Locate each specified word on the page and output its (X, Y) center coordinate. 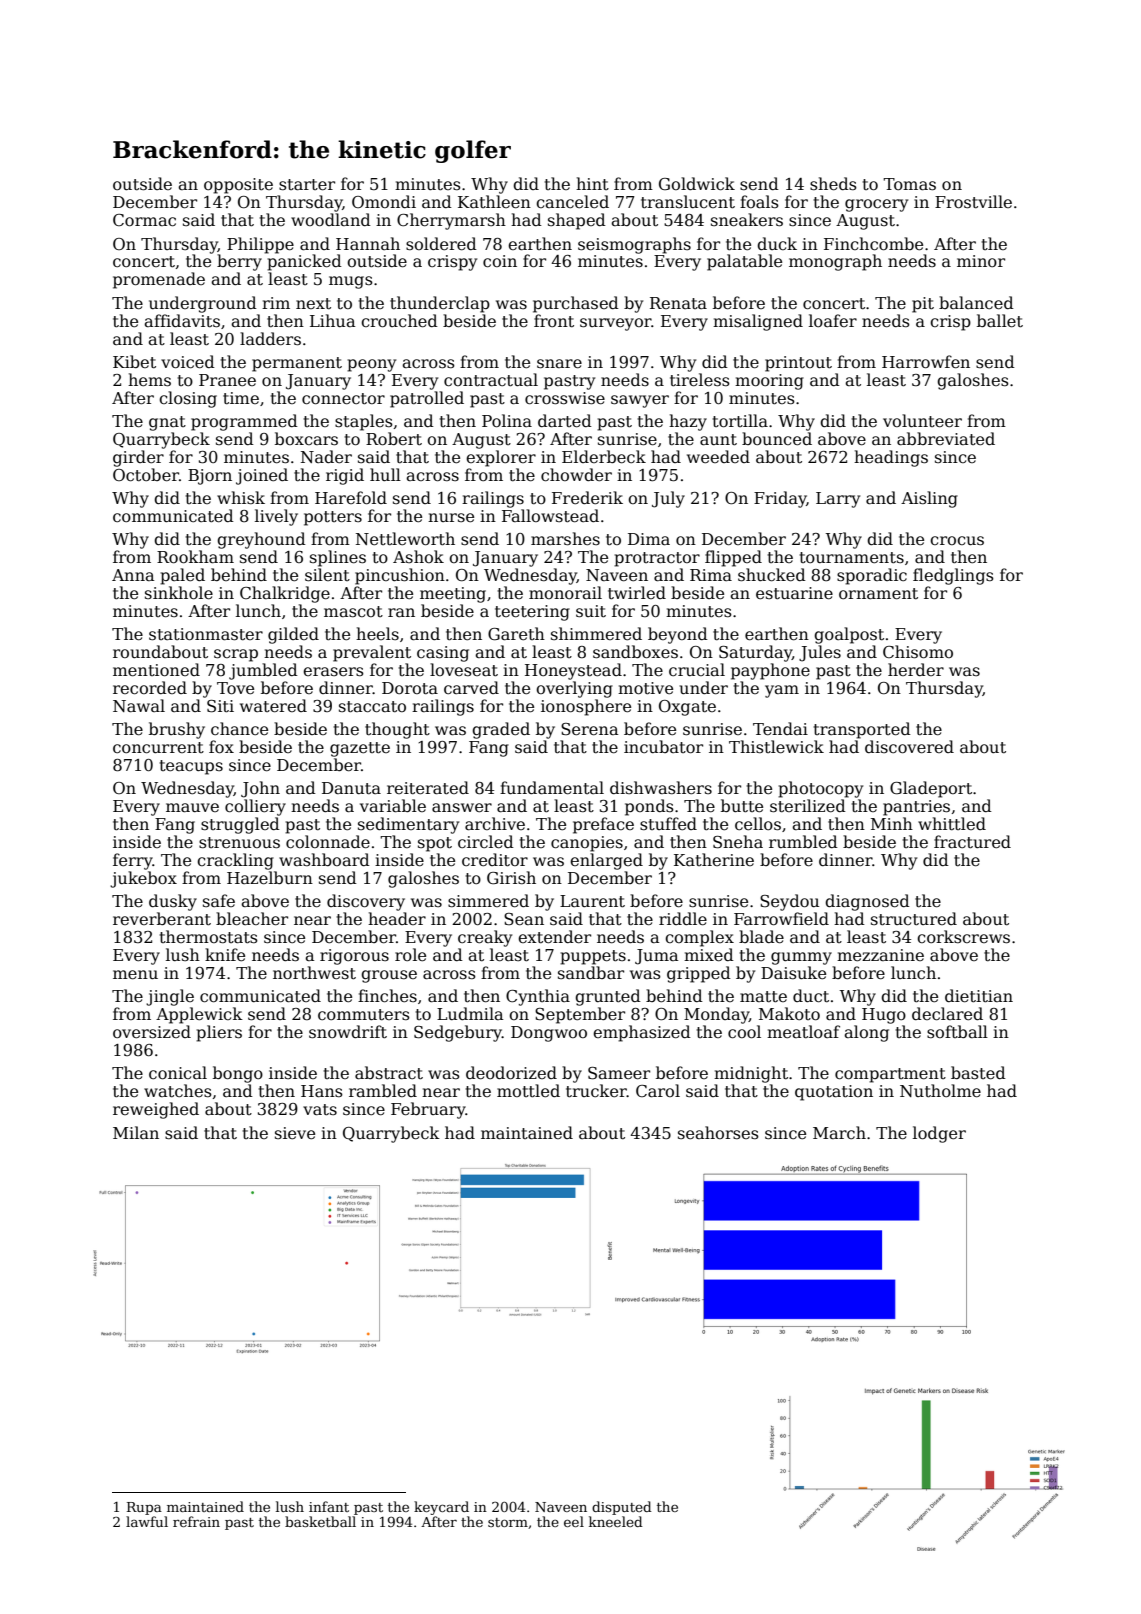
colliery (255, 807)
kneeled (616, 1521)
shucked (772, 575)
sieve (295, 1133)
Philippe (260, 245)
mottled (528, 1091)
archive (495, 824)
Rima (711, 575)
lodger (939, 1134)
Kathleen (494, 202)
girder (138, 458)
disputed (622, 1508)
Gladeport (931, 789)
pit (923, 305)
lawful (147, 1521)
